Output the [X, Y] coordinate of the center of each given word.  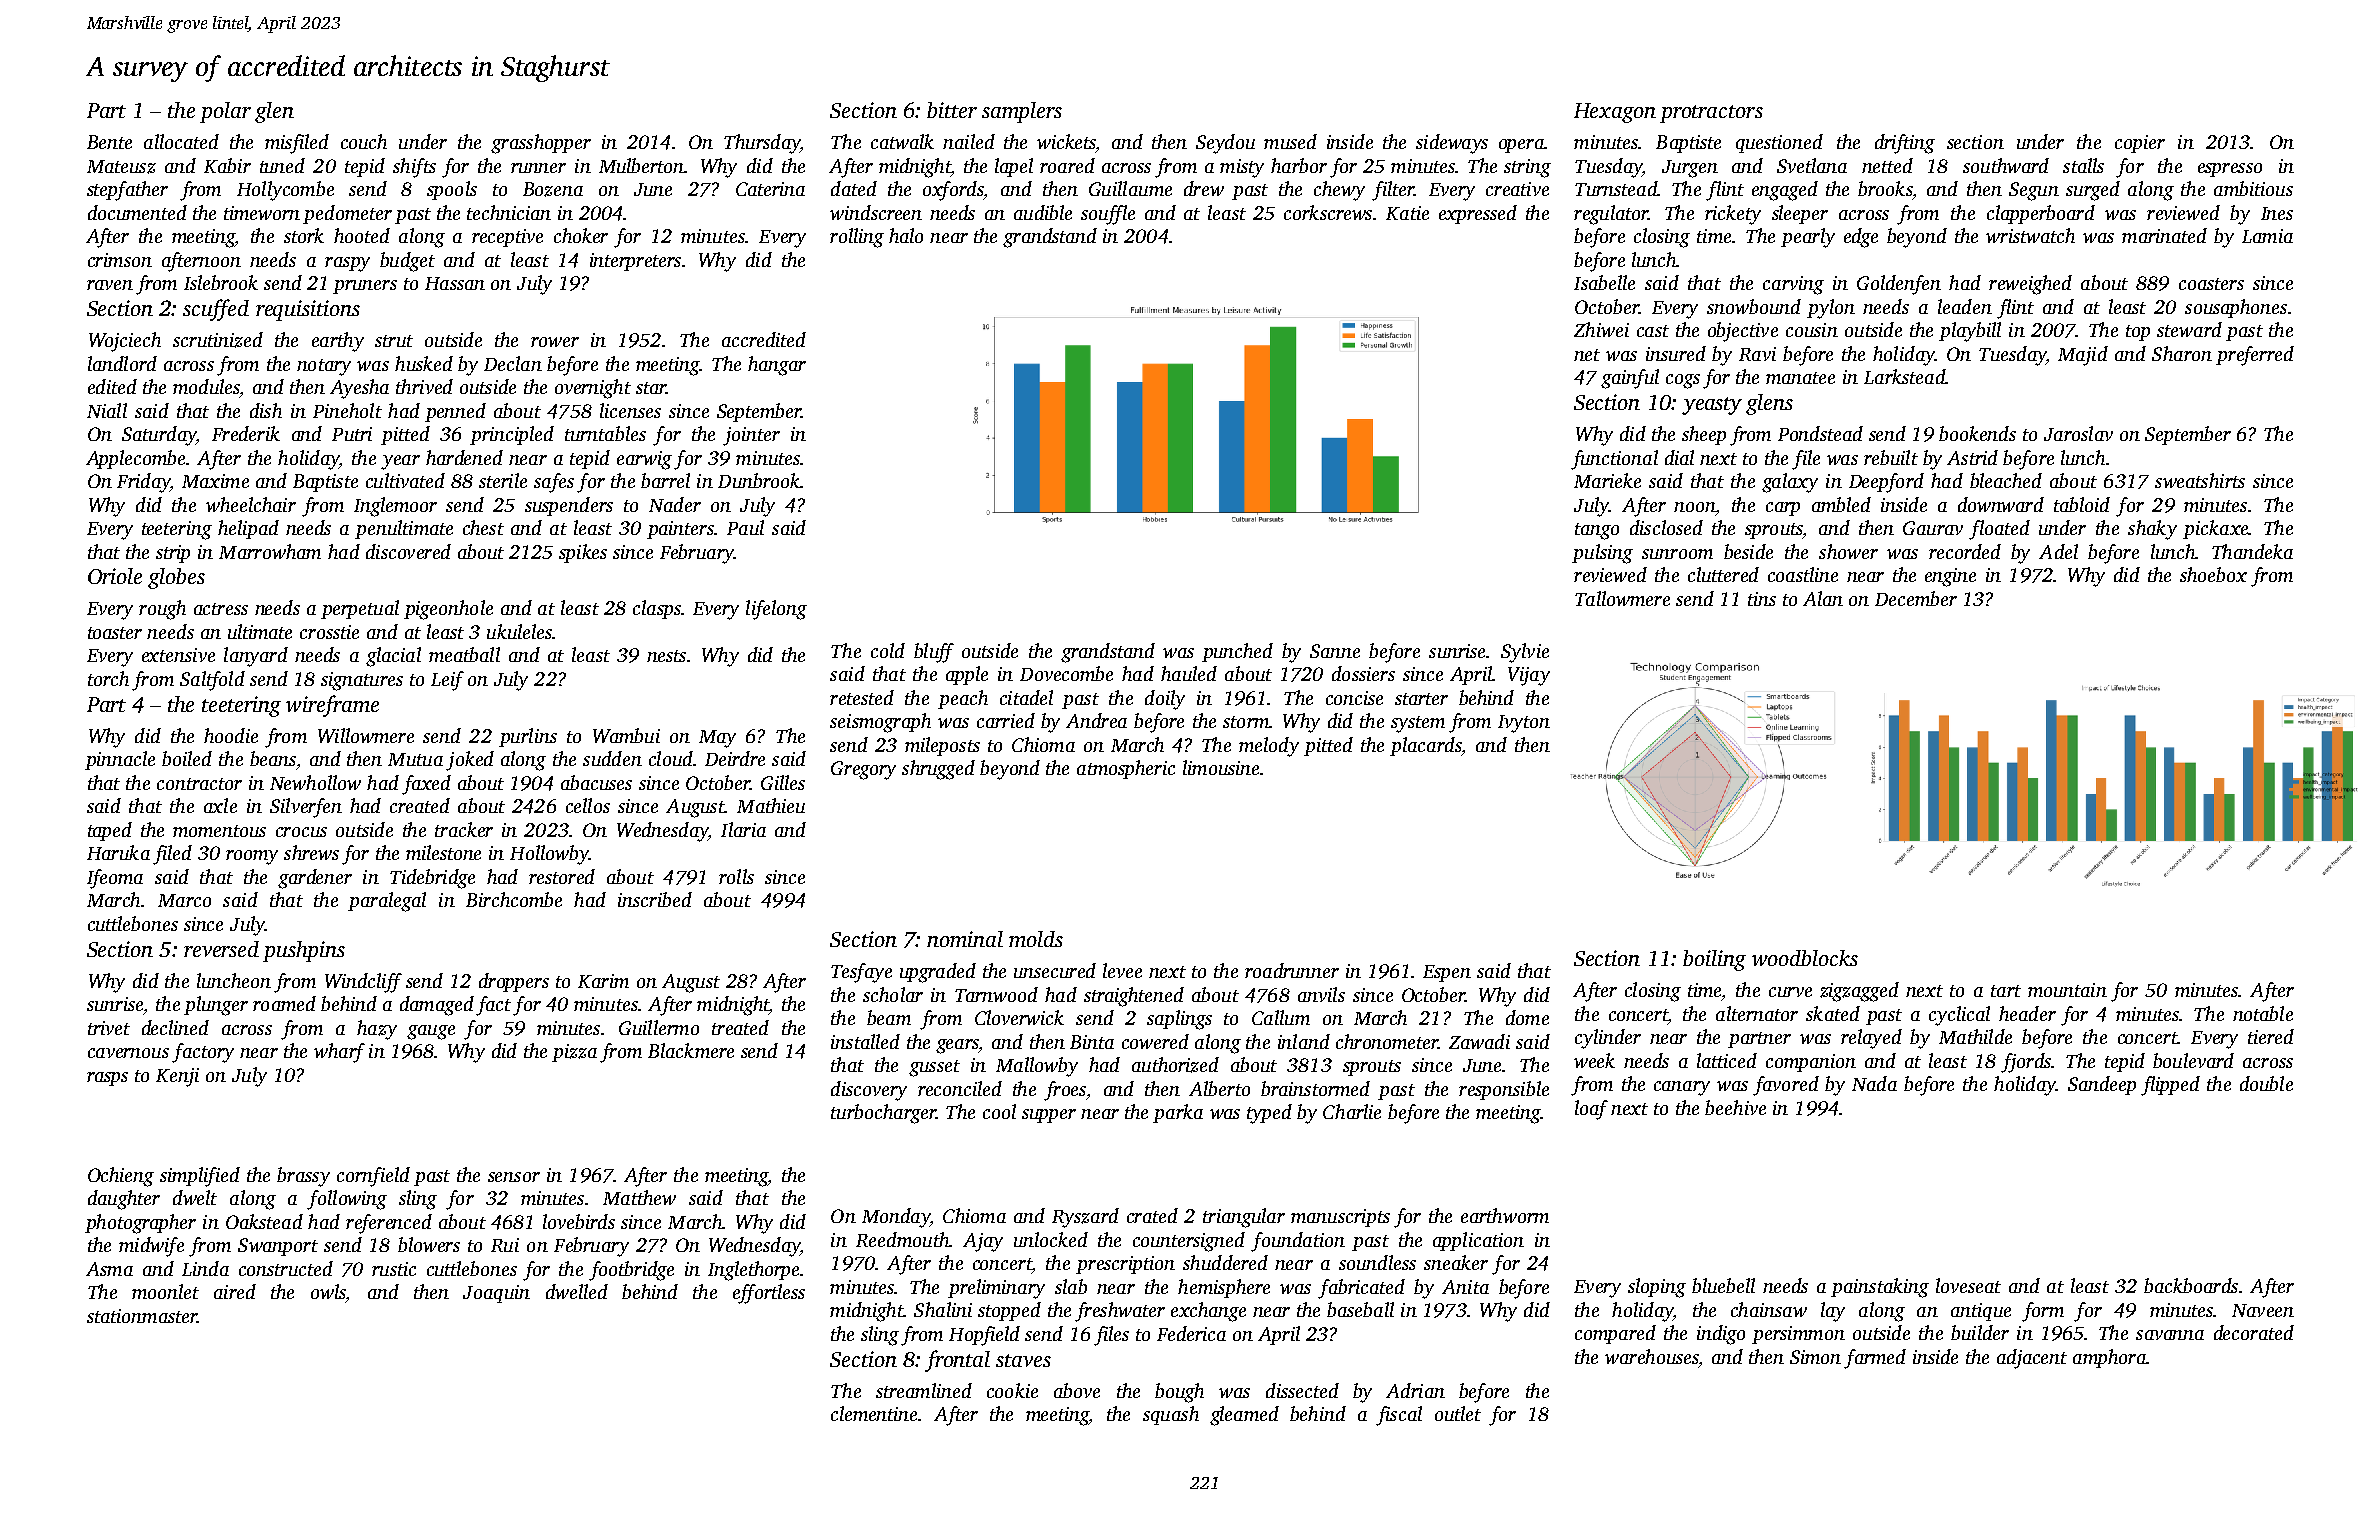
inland [1304, 1041]
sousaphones [2236, 308]
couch [364, 141]
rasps [107, 1079]
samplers [1022, 112]
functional [1614, 460]
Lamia [2267, 236]
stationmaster [142, 1316]
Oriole [115, 576]
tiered [2271, 1036]
